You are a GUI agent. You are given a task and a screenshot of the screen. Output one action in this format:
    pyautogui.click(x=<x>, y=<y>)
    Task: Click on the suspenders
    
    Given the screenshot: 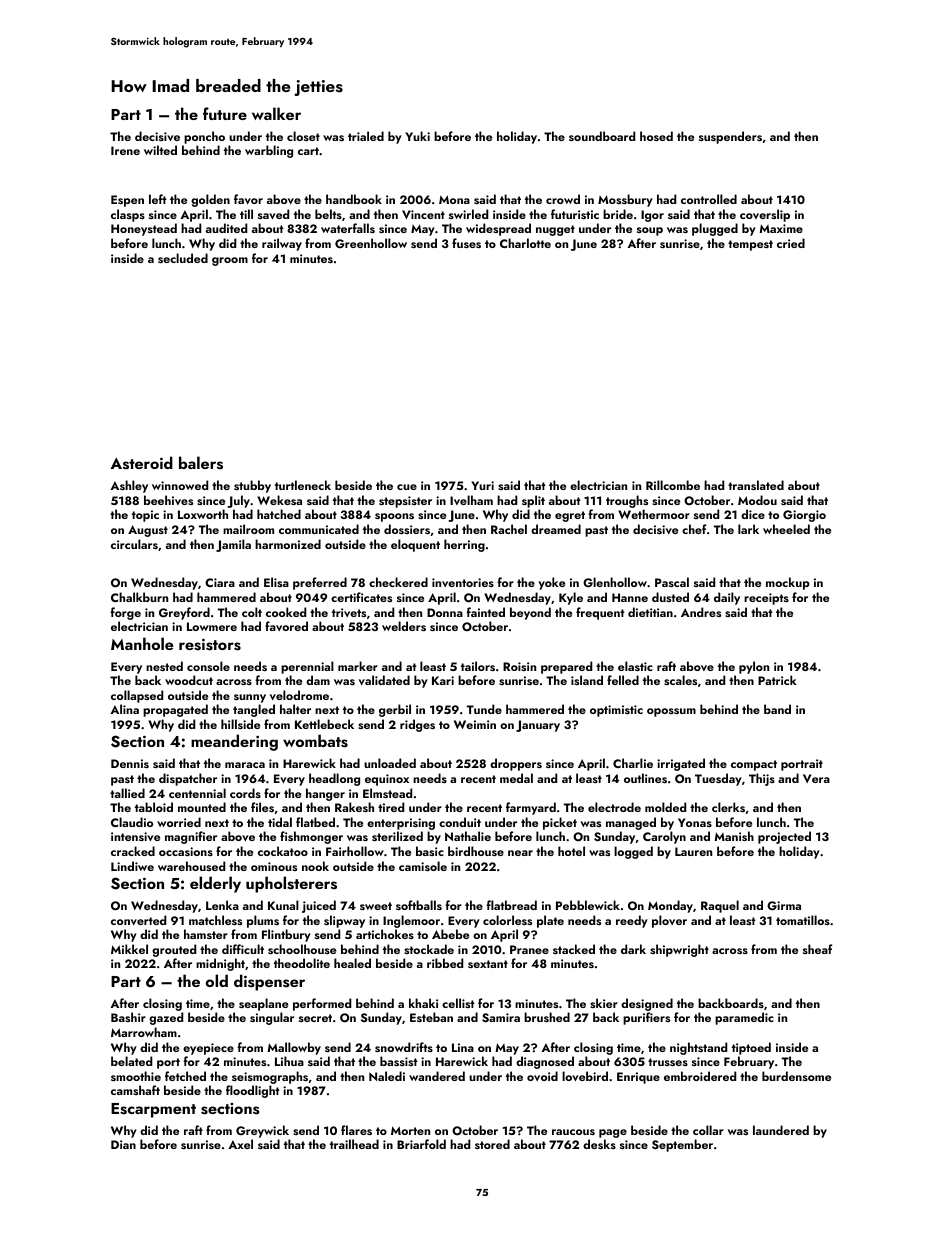 What is the action you would take?
    pyautogui.click(x=730, y=137)
